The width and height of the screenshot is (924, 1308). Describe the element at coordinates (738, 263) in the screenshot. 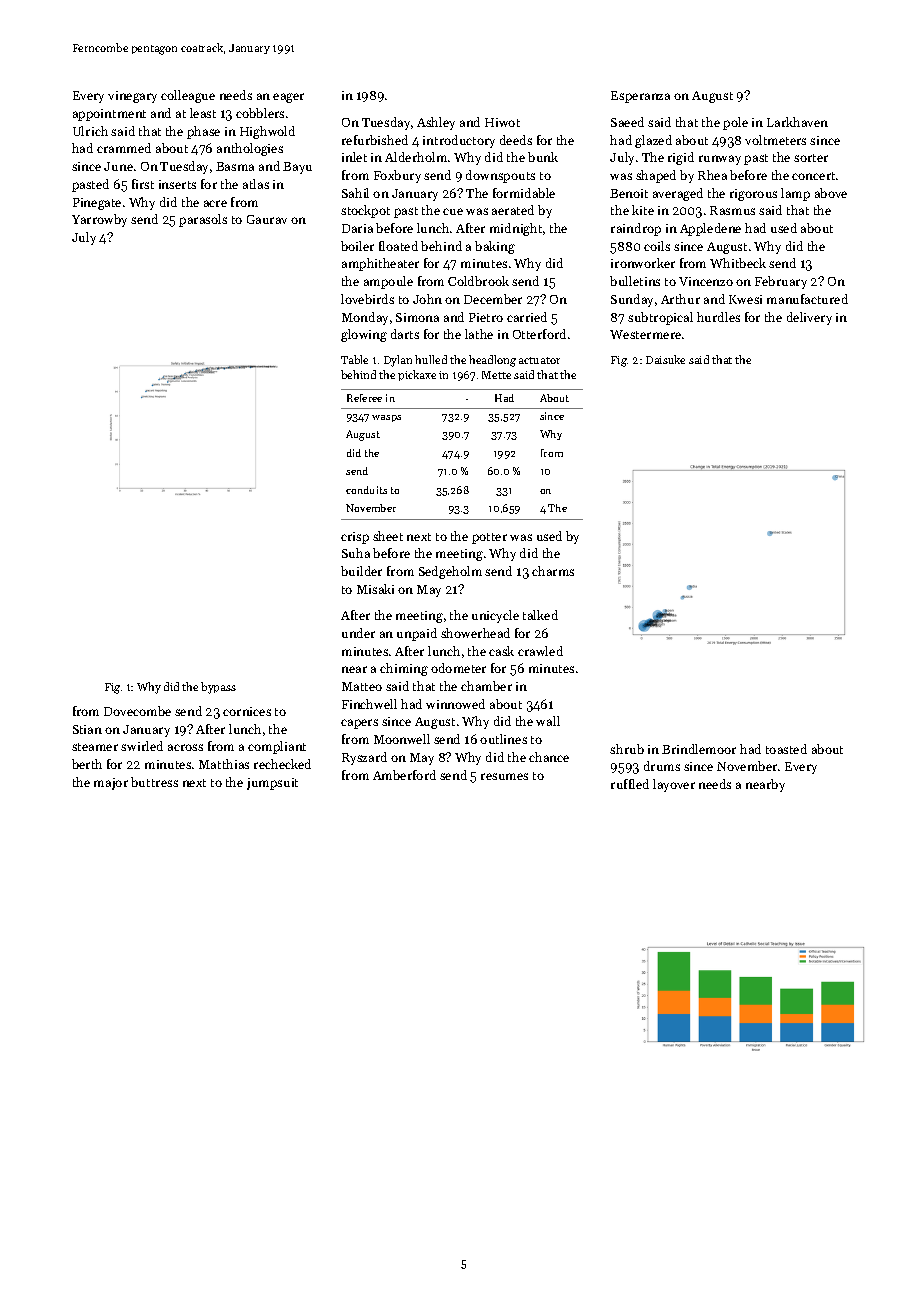

I see `Whitbeck` at that location.
